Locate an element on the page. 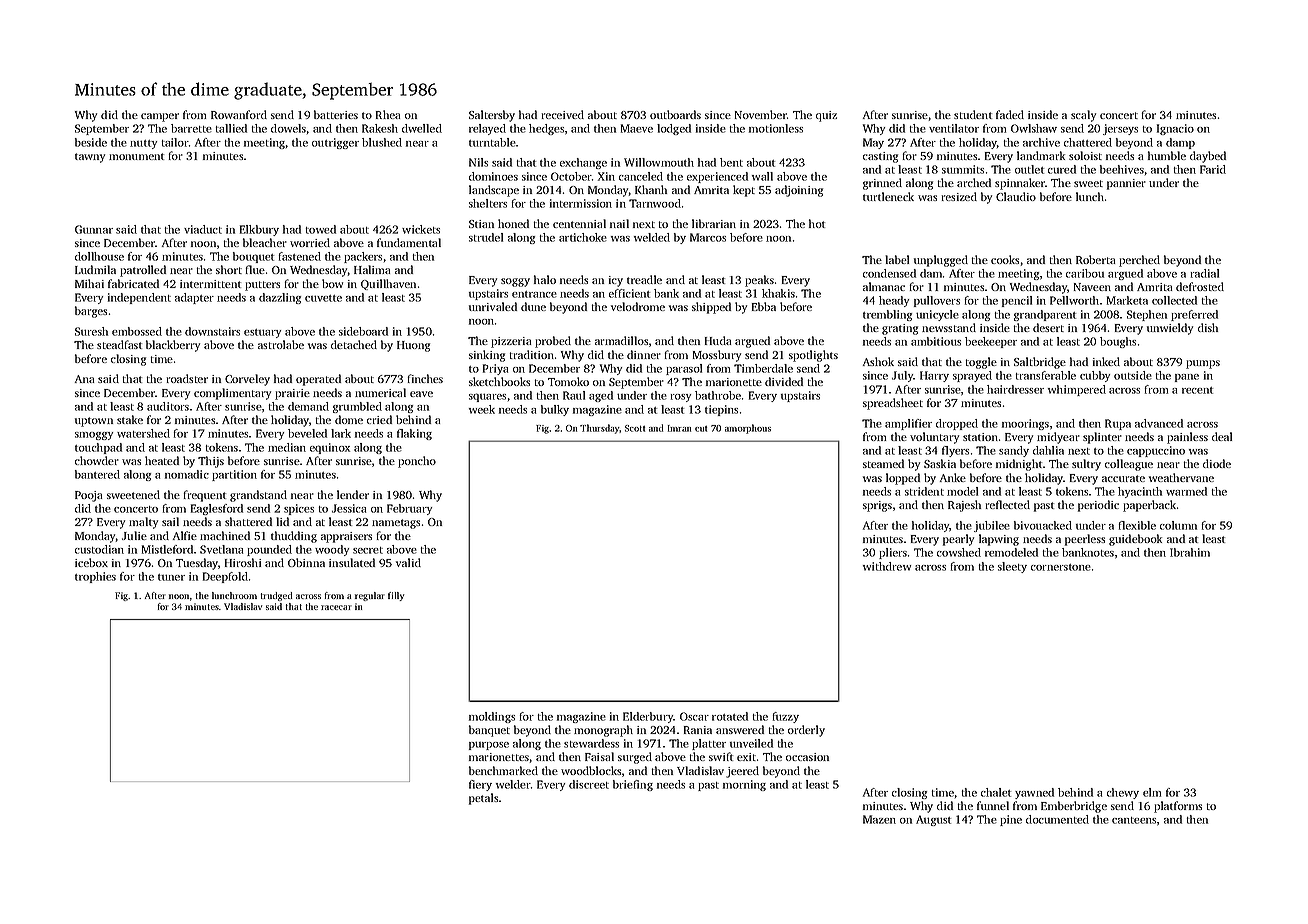 This document has height=924, width=1308. moldings is located at coordinates (492, 717).
